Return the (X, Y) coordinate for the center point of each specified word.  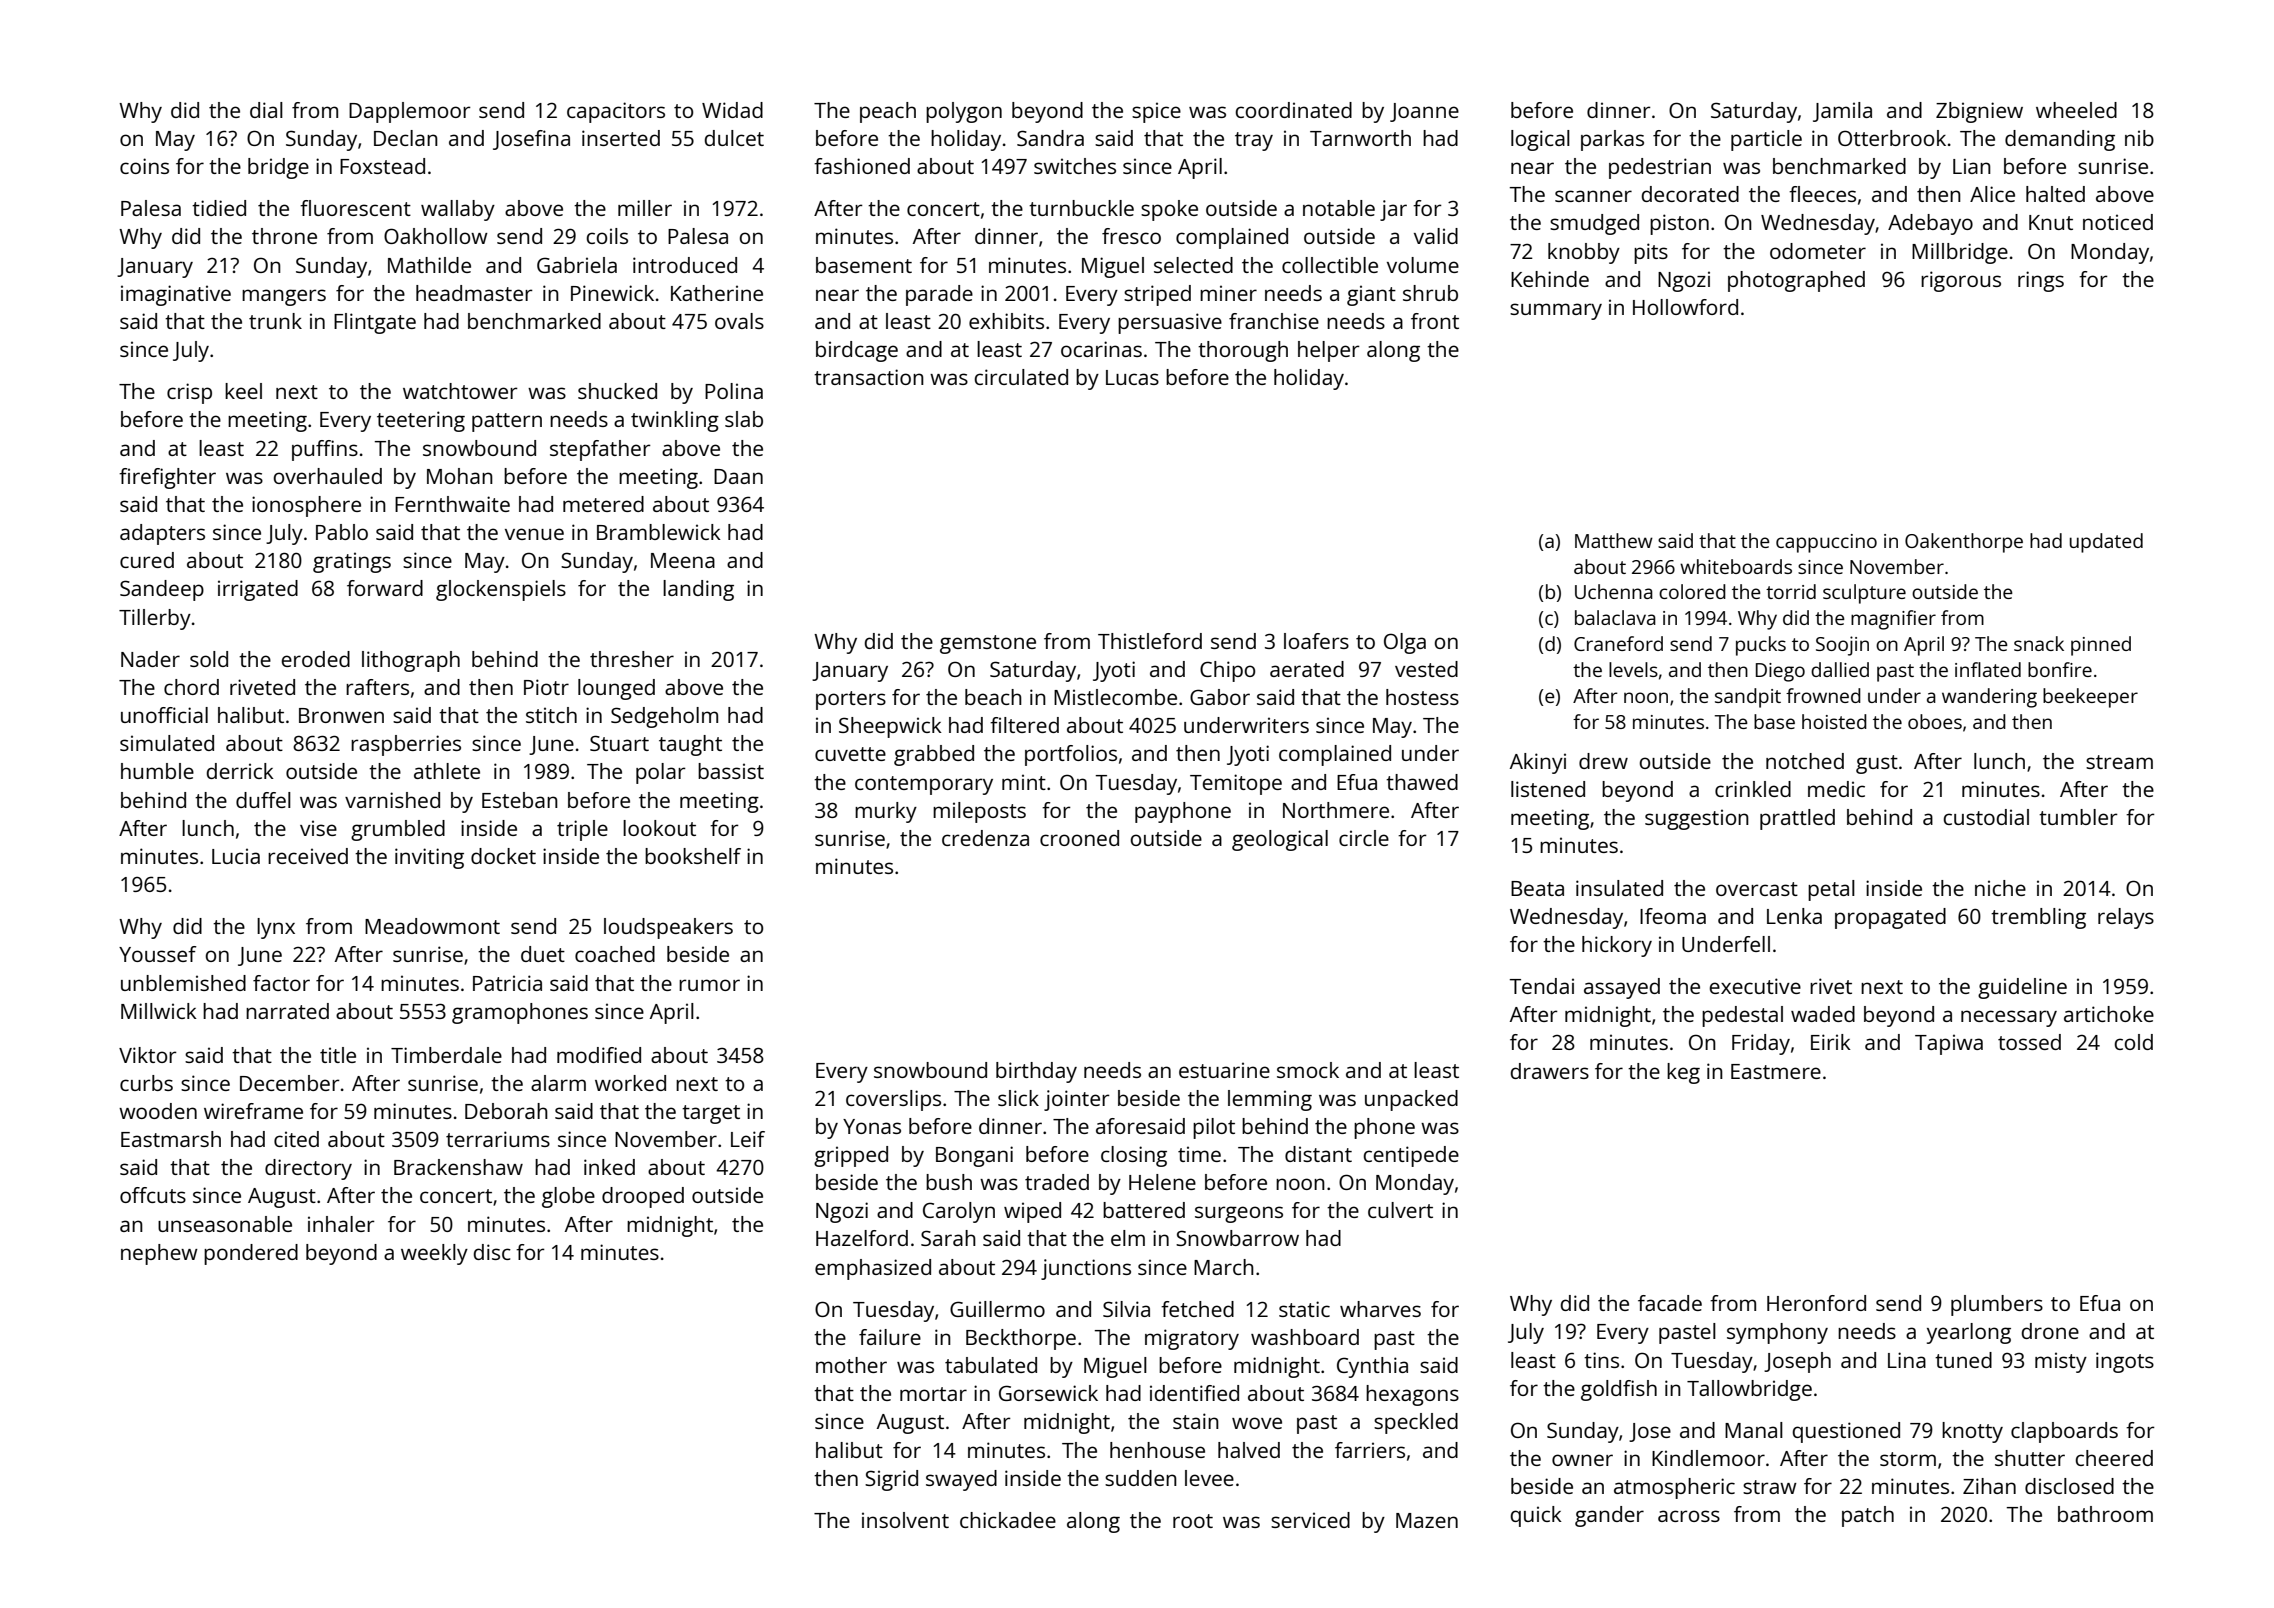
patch (1868, 1516)
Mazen (1427, 1520)
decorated (1690, 194)
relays (2126, 918)
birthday (1036, 1072)
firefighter (167, 478)
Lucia (236, 856)
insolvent (905, 1520)
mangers (284, 297)
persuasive (1170, 323)
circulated (1021, 377)
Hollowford (1685, 307)
